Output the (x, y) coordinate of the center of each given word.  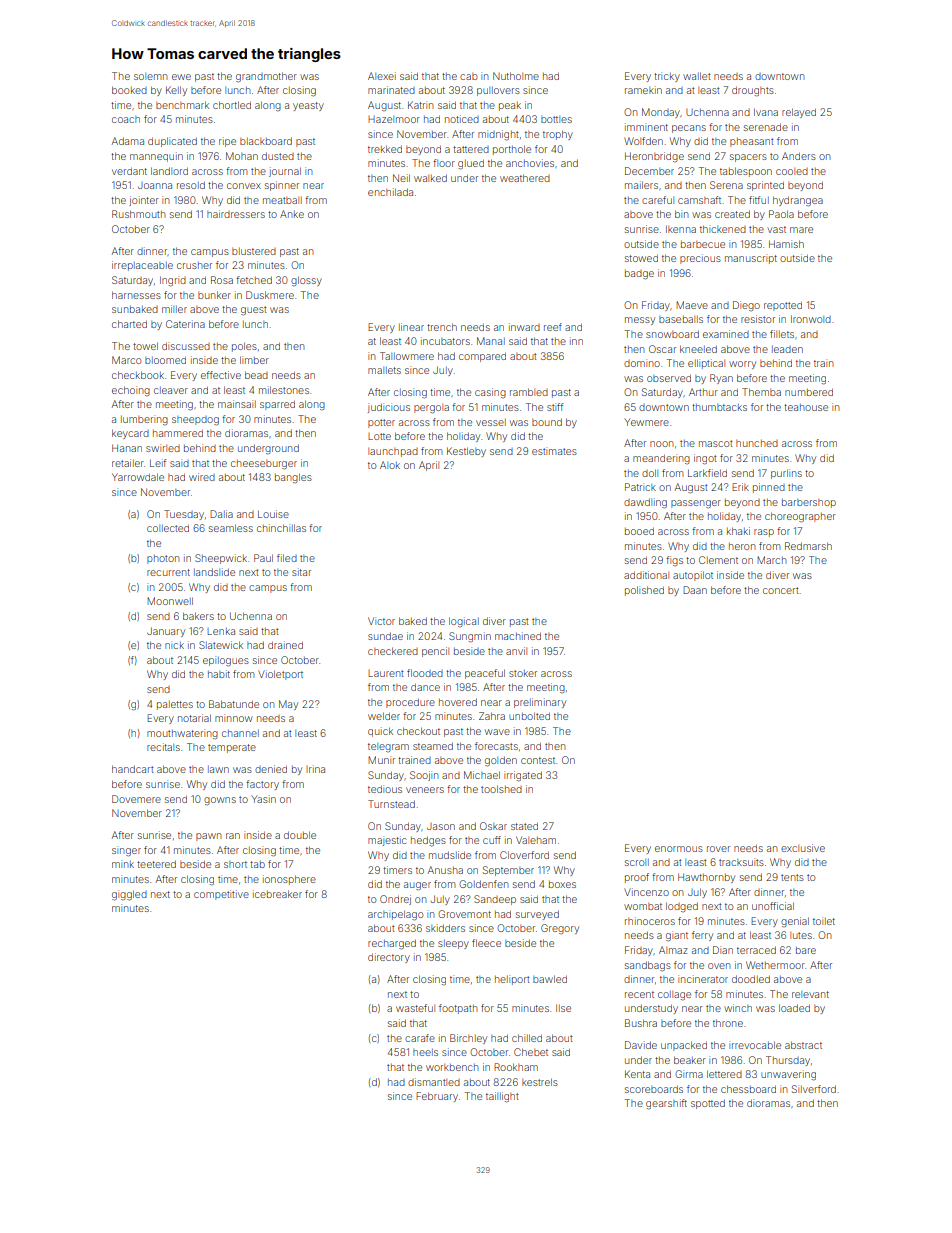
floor (444, 163)
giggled (129, 895)
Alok (390, 465)
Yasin (263, 799)
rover (718, 849)
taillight (502, 1097)
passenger (696, 504)
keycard (130, 434)
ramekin (643, 90)
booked (129, 90)
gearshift (666, 1104)
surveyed (537, 915)
